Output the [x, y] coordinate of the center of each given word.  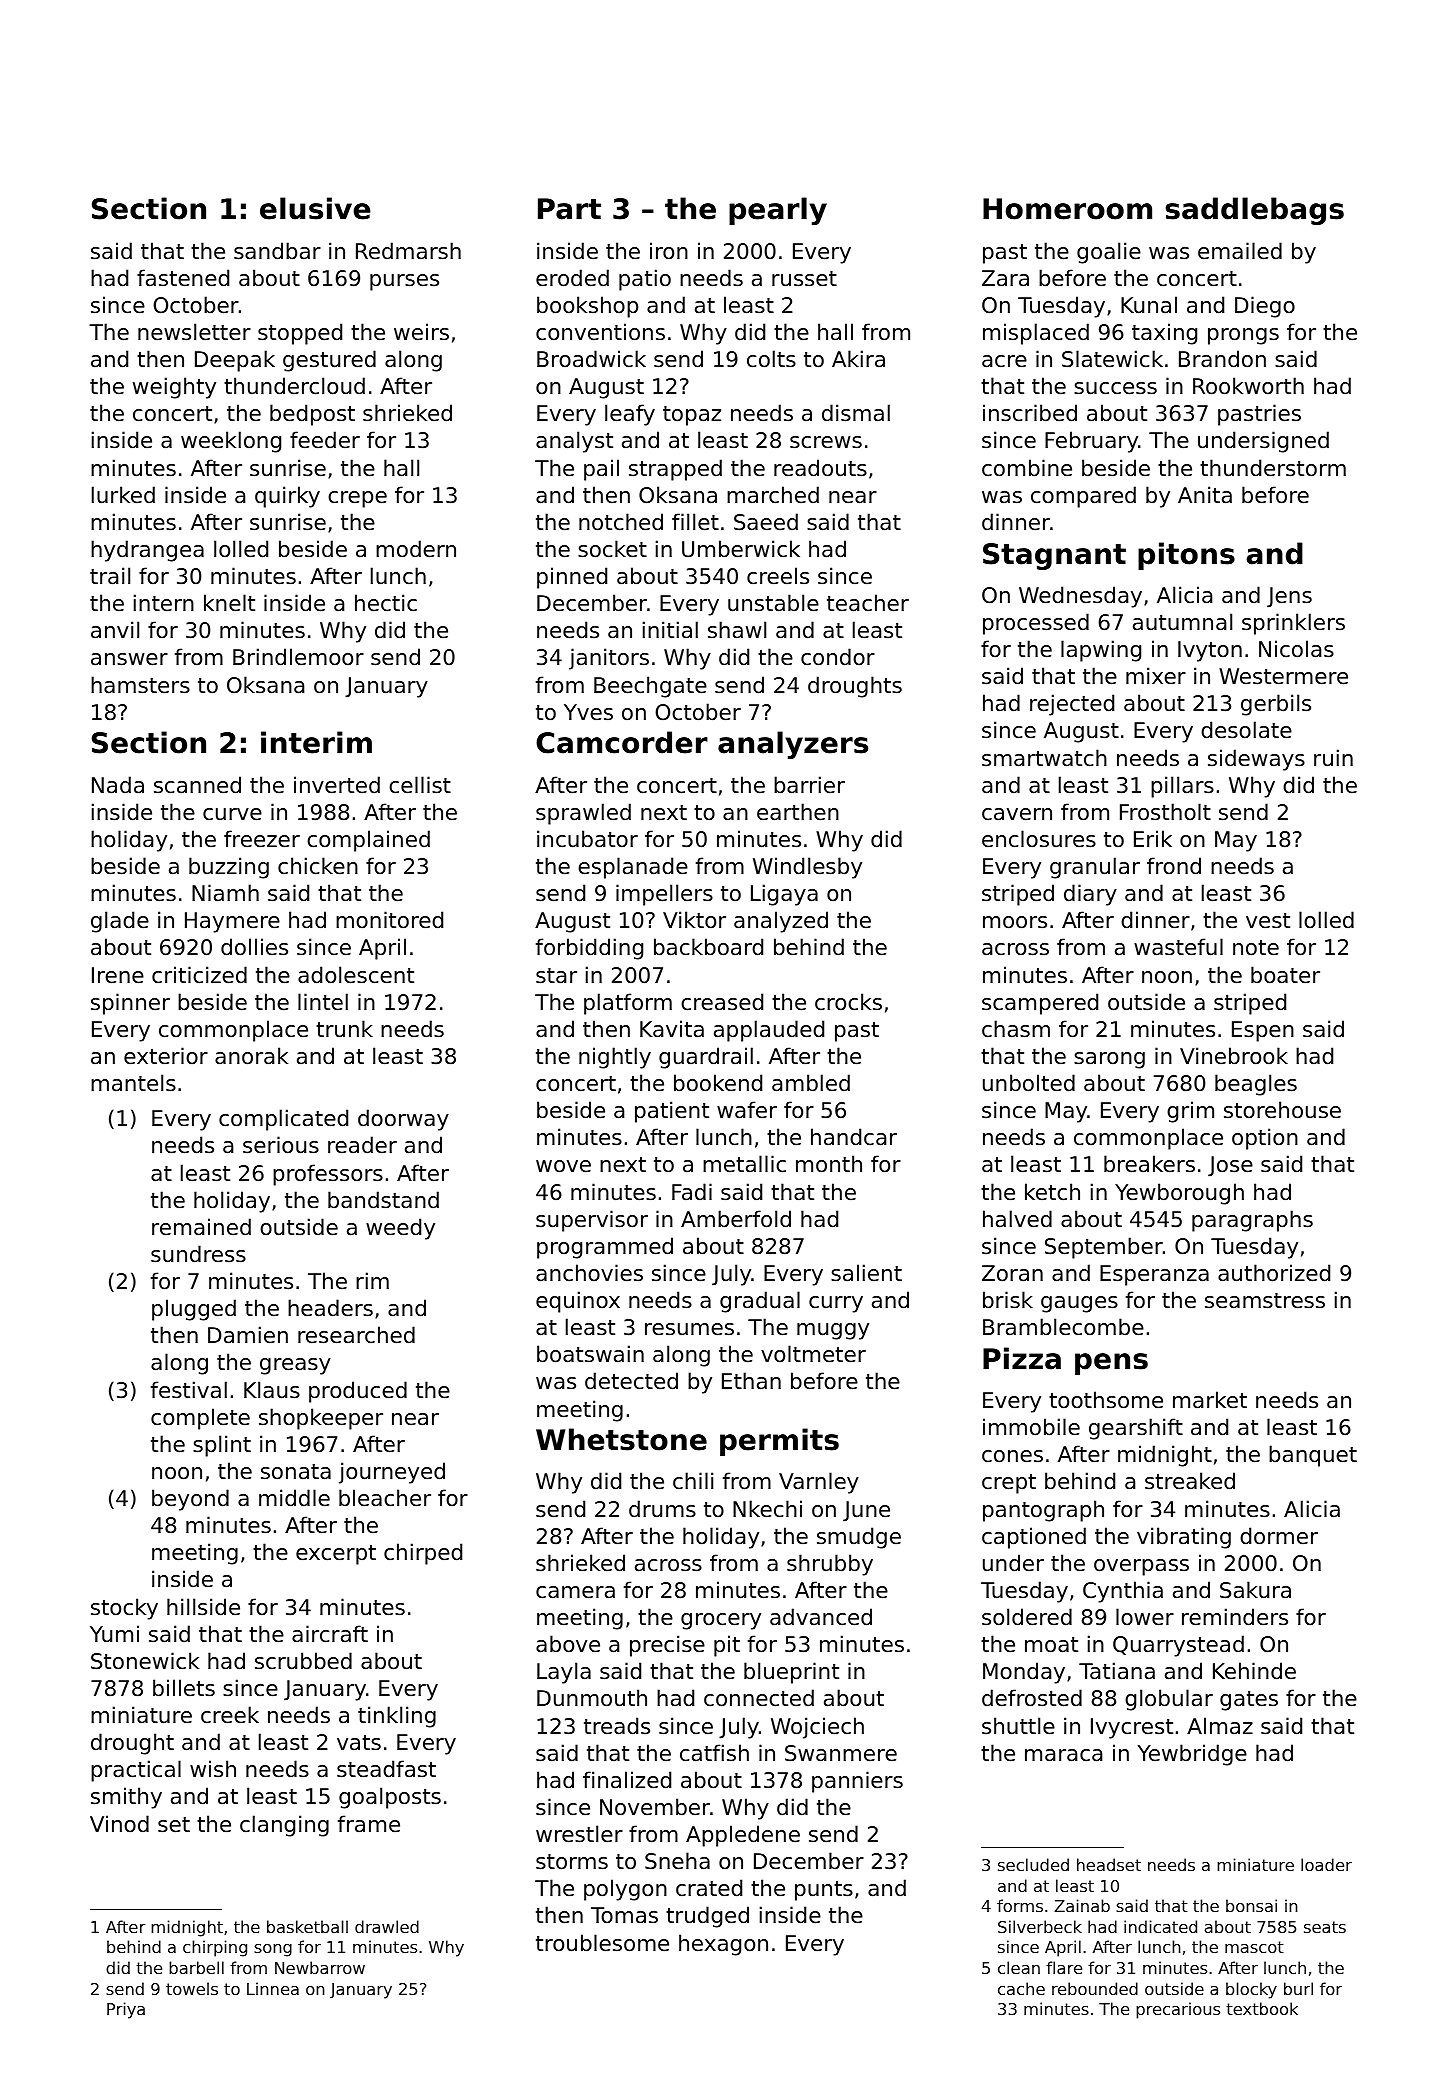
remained [201, 1227]
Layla [564, 1673]
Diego [1265, 307]
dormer [1279, 1536]
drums [662, 1509]
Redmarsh [408, 251]
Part [569, 209]
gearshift [1136, 1429]
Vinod [119, 1824]
